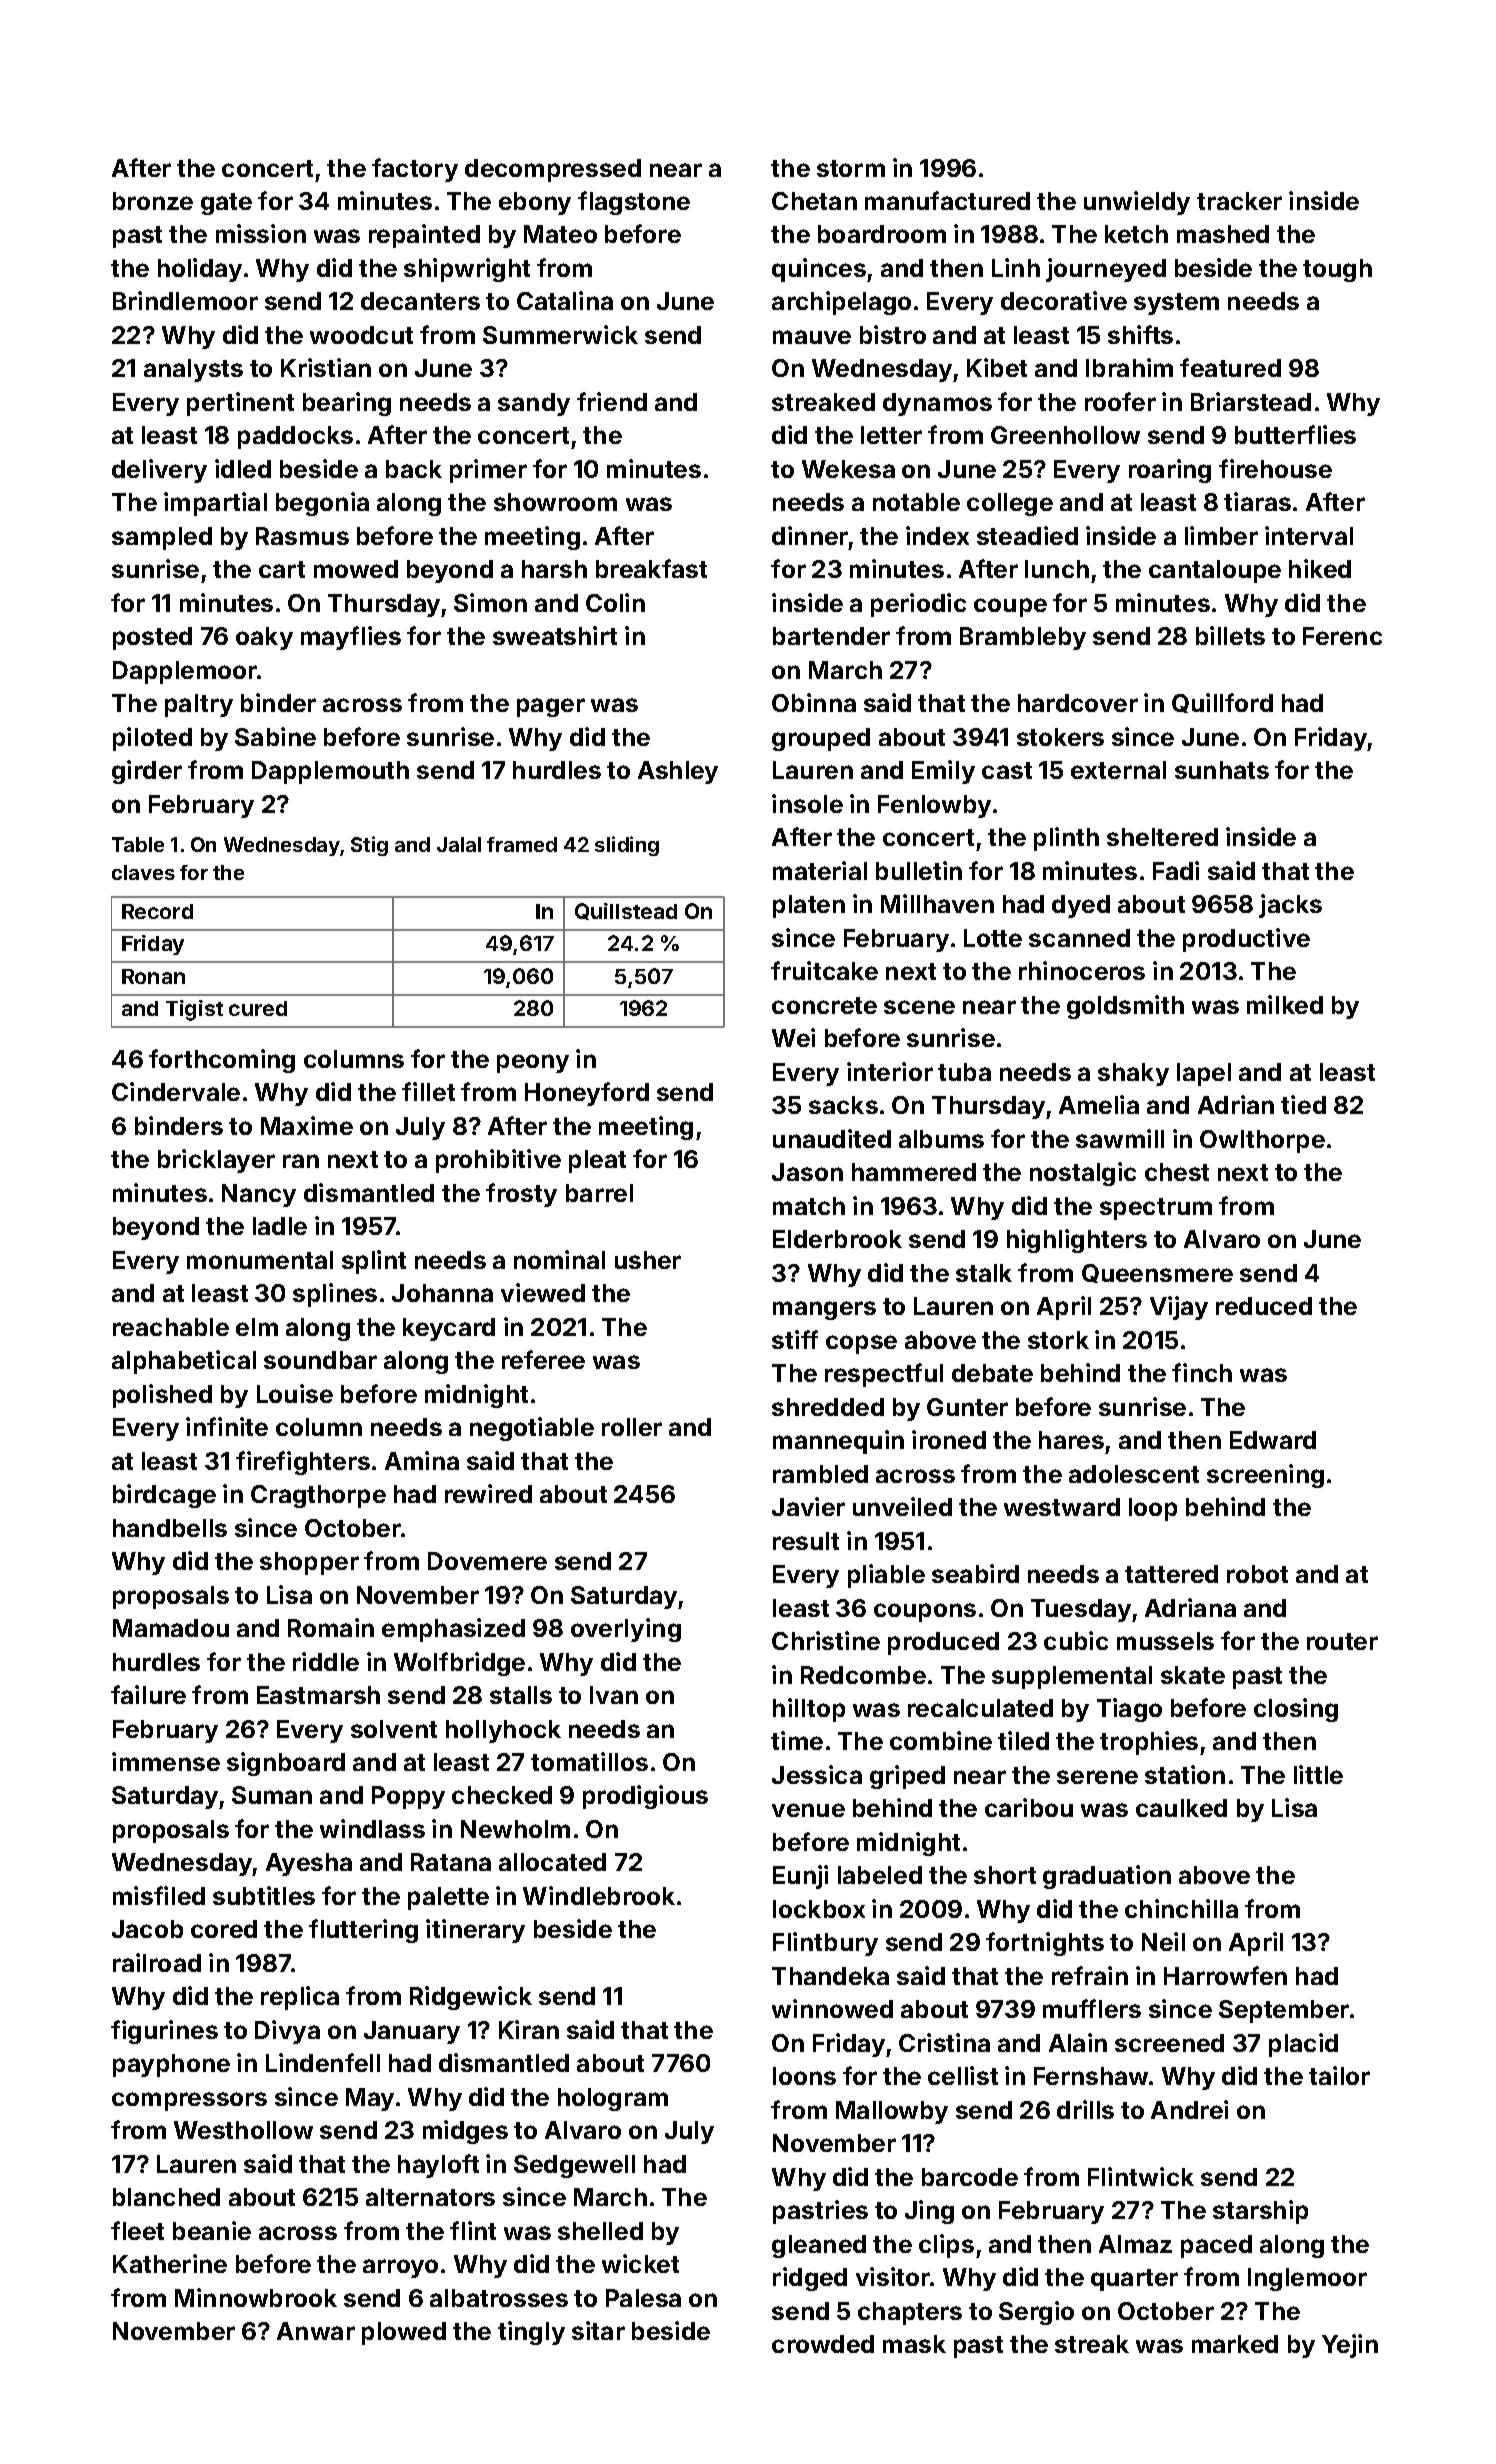 This screenshot has width=1496, height=2464. Describe the element at coordinates (415, 170) in the screenshot. I see `factory` at that location.
